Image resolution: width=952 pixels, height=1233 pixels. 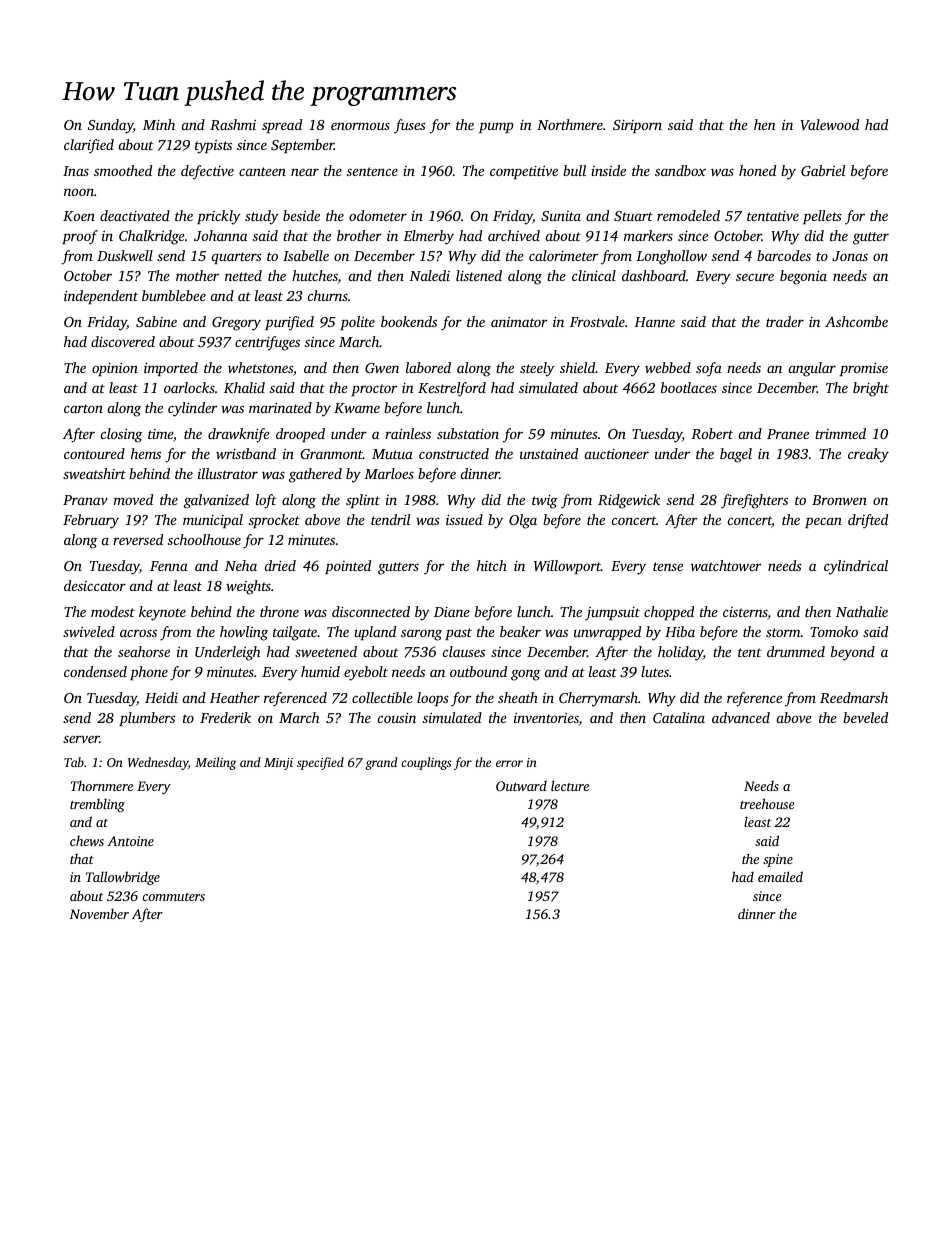 What do you see at coordinates (233, 124) in the document?
I see `Rashmi` at bounding box center [233, 124].
